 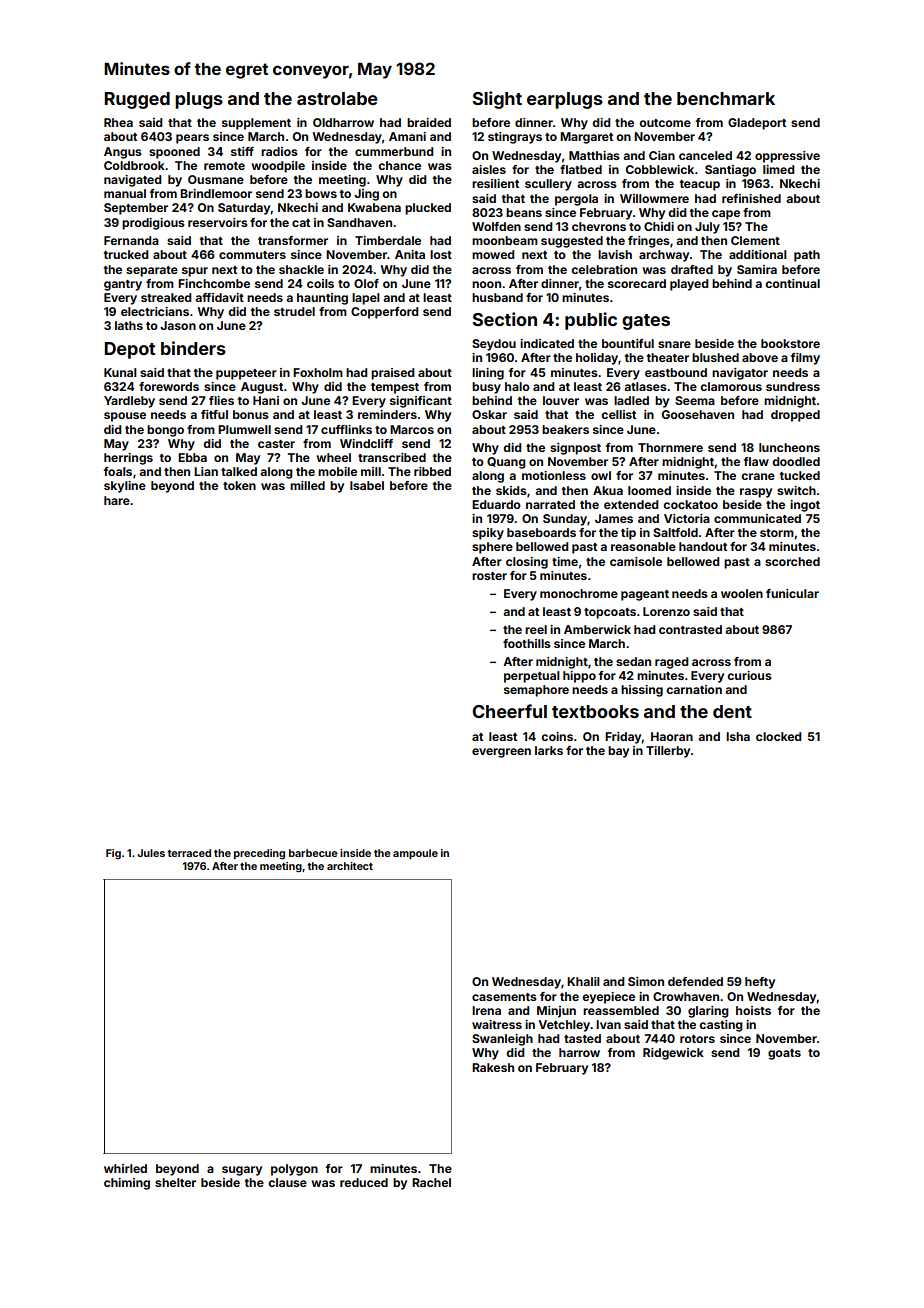 I want to click on token, so click(x=239, y=485).
